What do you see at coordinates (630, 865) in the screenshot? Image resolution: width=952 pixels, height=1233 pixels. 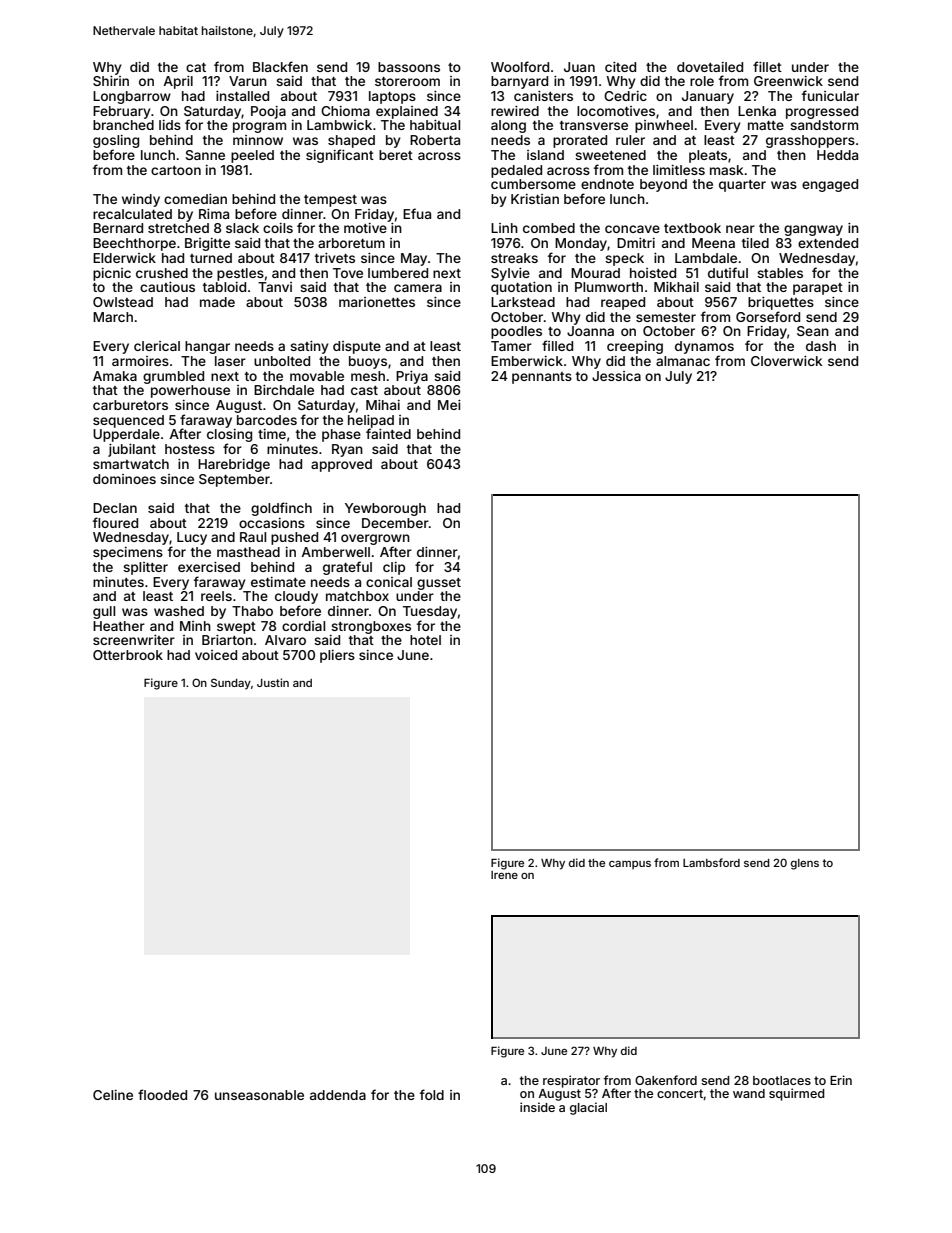 I see `campus` at bounding box center [630, 865].
